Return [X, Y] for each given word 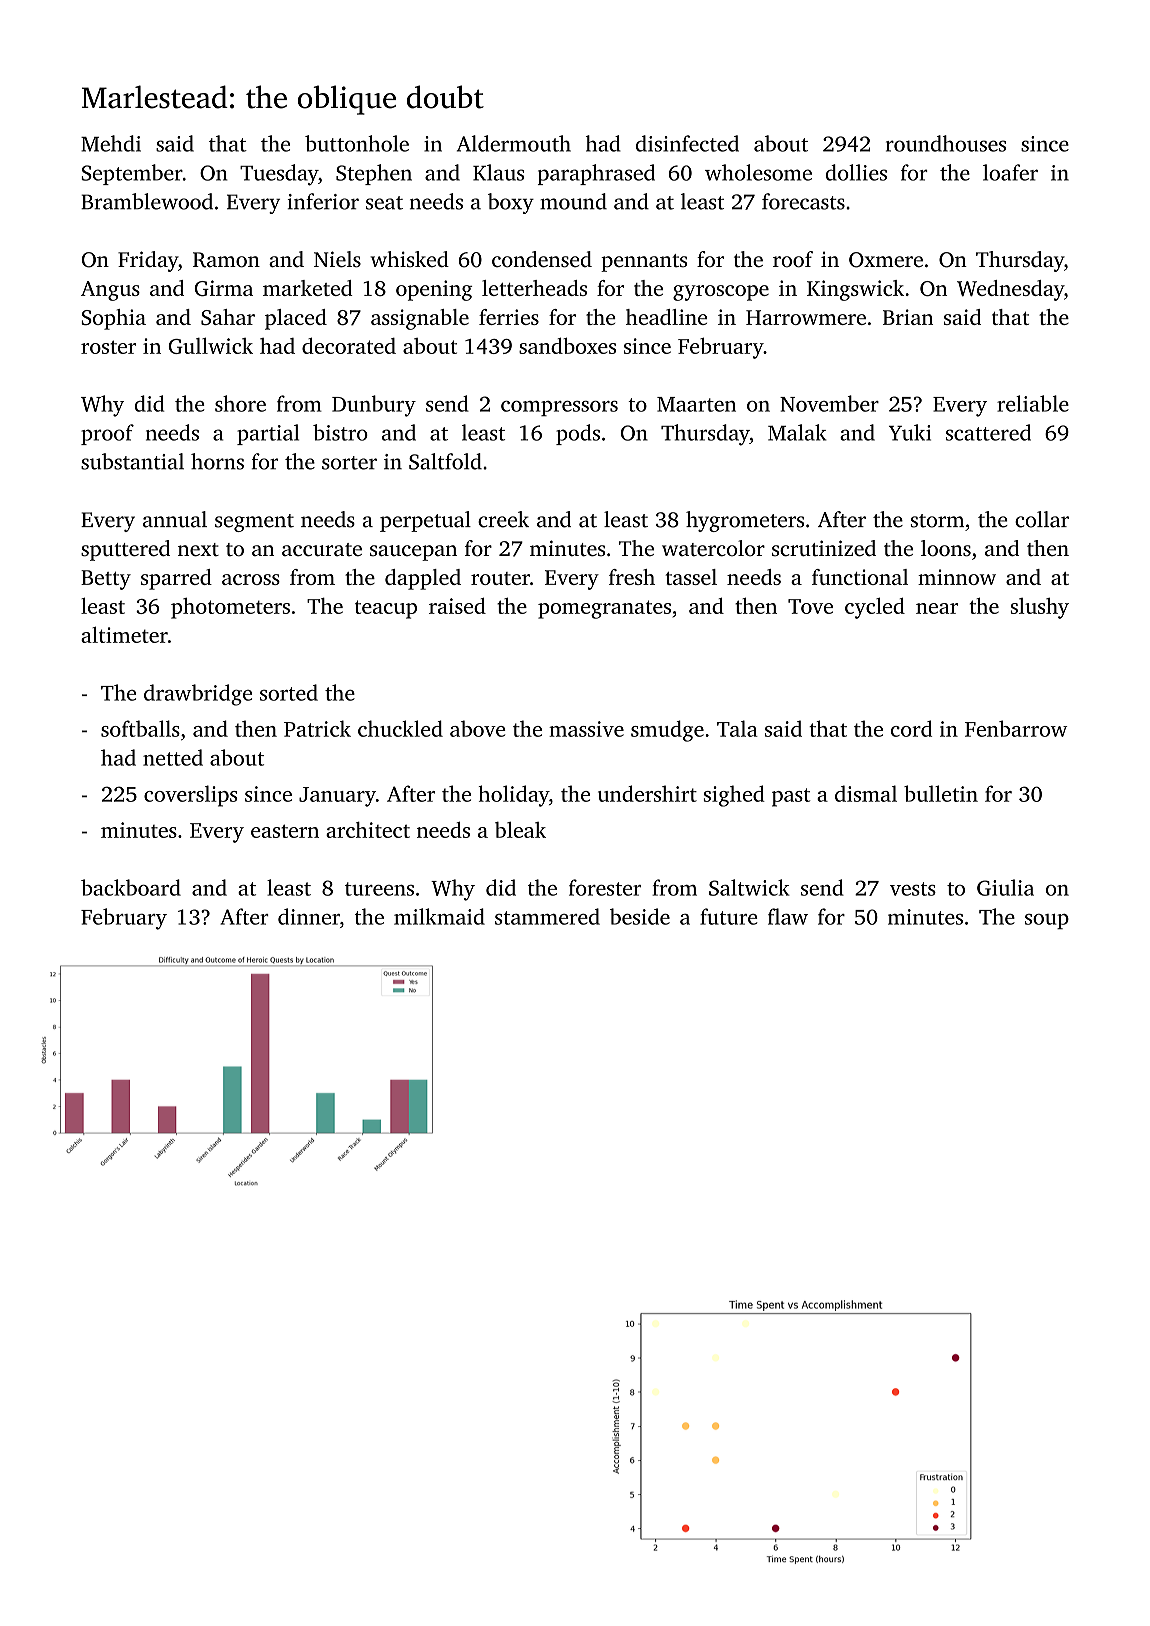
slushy [1039, 608]
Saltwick [749, 887]
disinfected [687, 143]
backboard [131, 887]
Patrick [317, 728]
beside [640, 916]
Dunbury [374, 406]
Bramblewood [147, 201]
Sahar [228, 317]
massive [586, 729]
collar [1042, 519]
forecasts [803, 201]
